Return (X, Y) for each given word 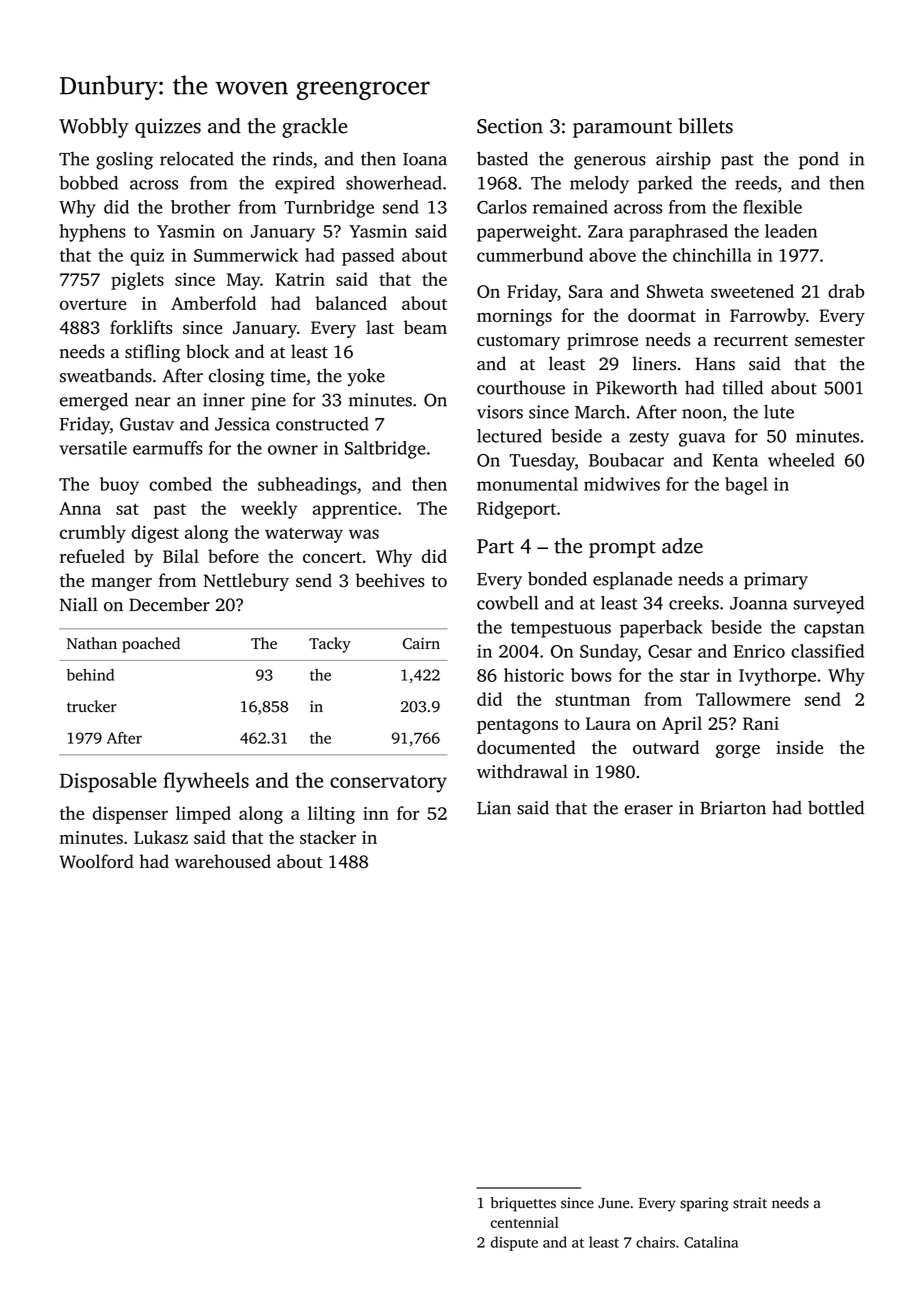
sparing (704, 1204)
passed (368, 257)
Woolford (96, 861)
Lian (494, 808)
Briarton (733, 808)
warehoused (223, 861)
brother (201, 207)
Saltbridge (385, 450)
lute (779, 412)
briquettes (523, 1204)
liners (654, 363)
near (153, 402)
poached (151, 645)
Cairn (421, 644)
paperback (661, 629)
